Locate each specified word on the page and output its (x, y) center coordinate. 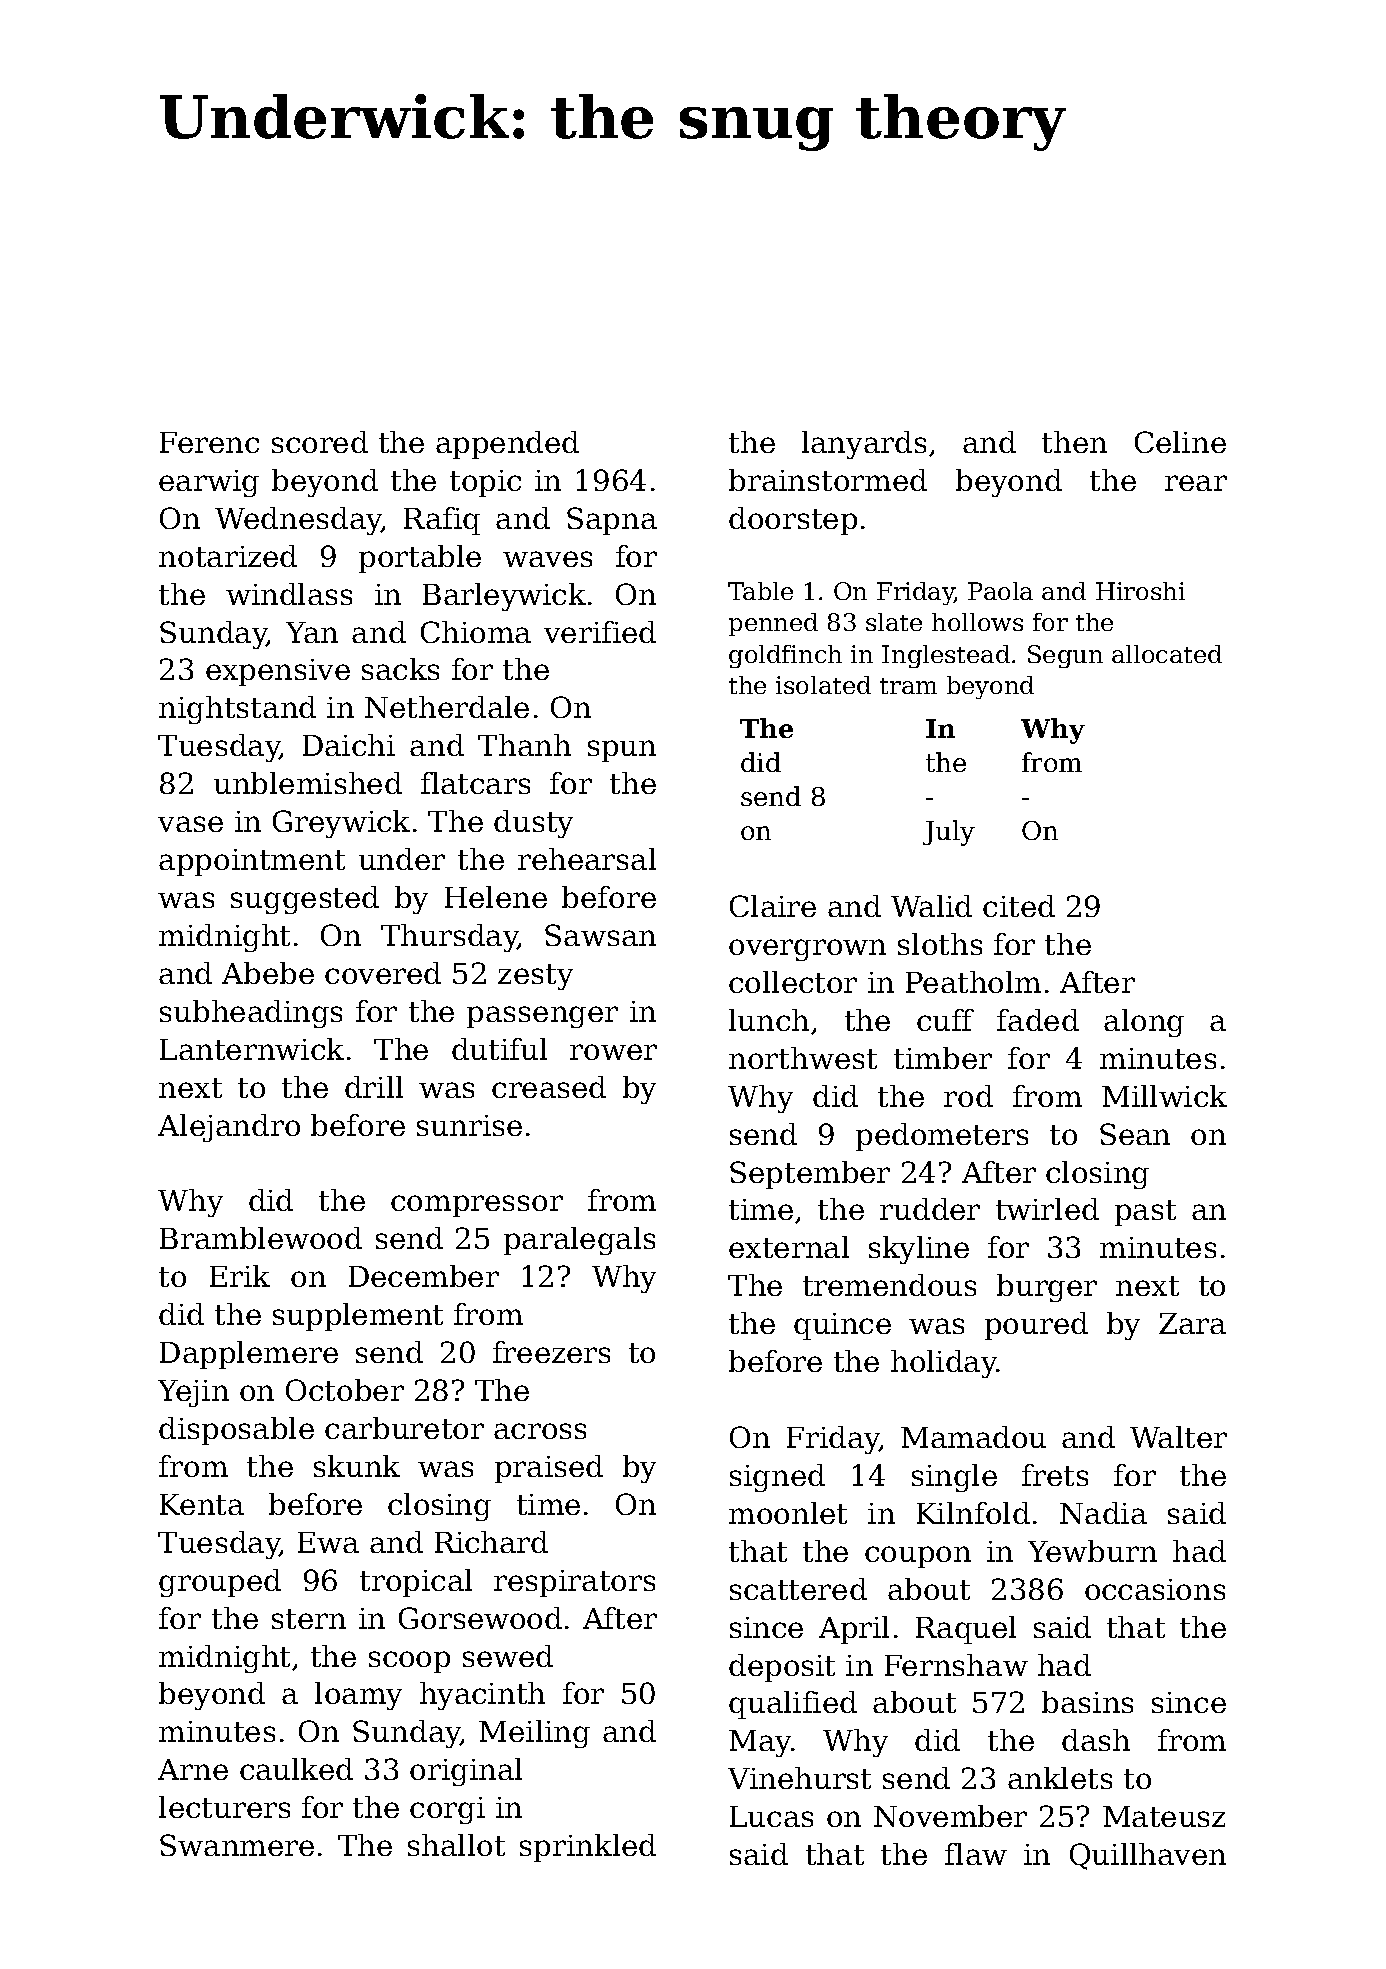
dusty (533, 824)
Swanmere (237, 1845)
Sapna (612, 521)
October (345, 1390)
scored (320, 442)
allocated (1167, 654)
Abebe (268, 973)
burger (1047, 1288)
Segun (1065, 656)
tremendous (889, 1285)
